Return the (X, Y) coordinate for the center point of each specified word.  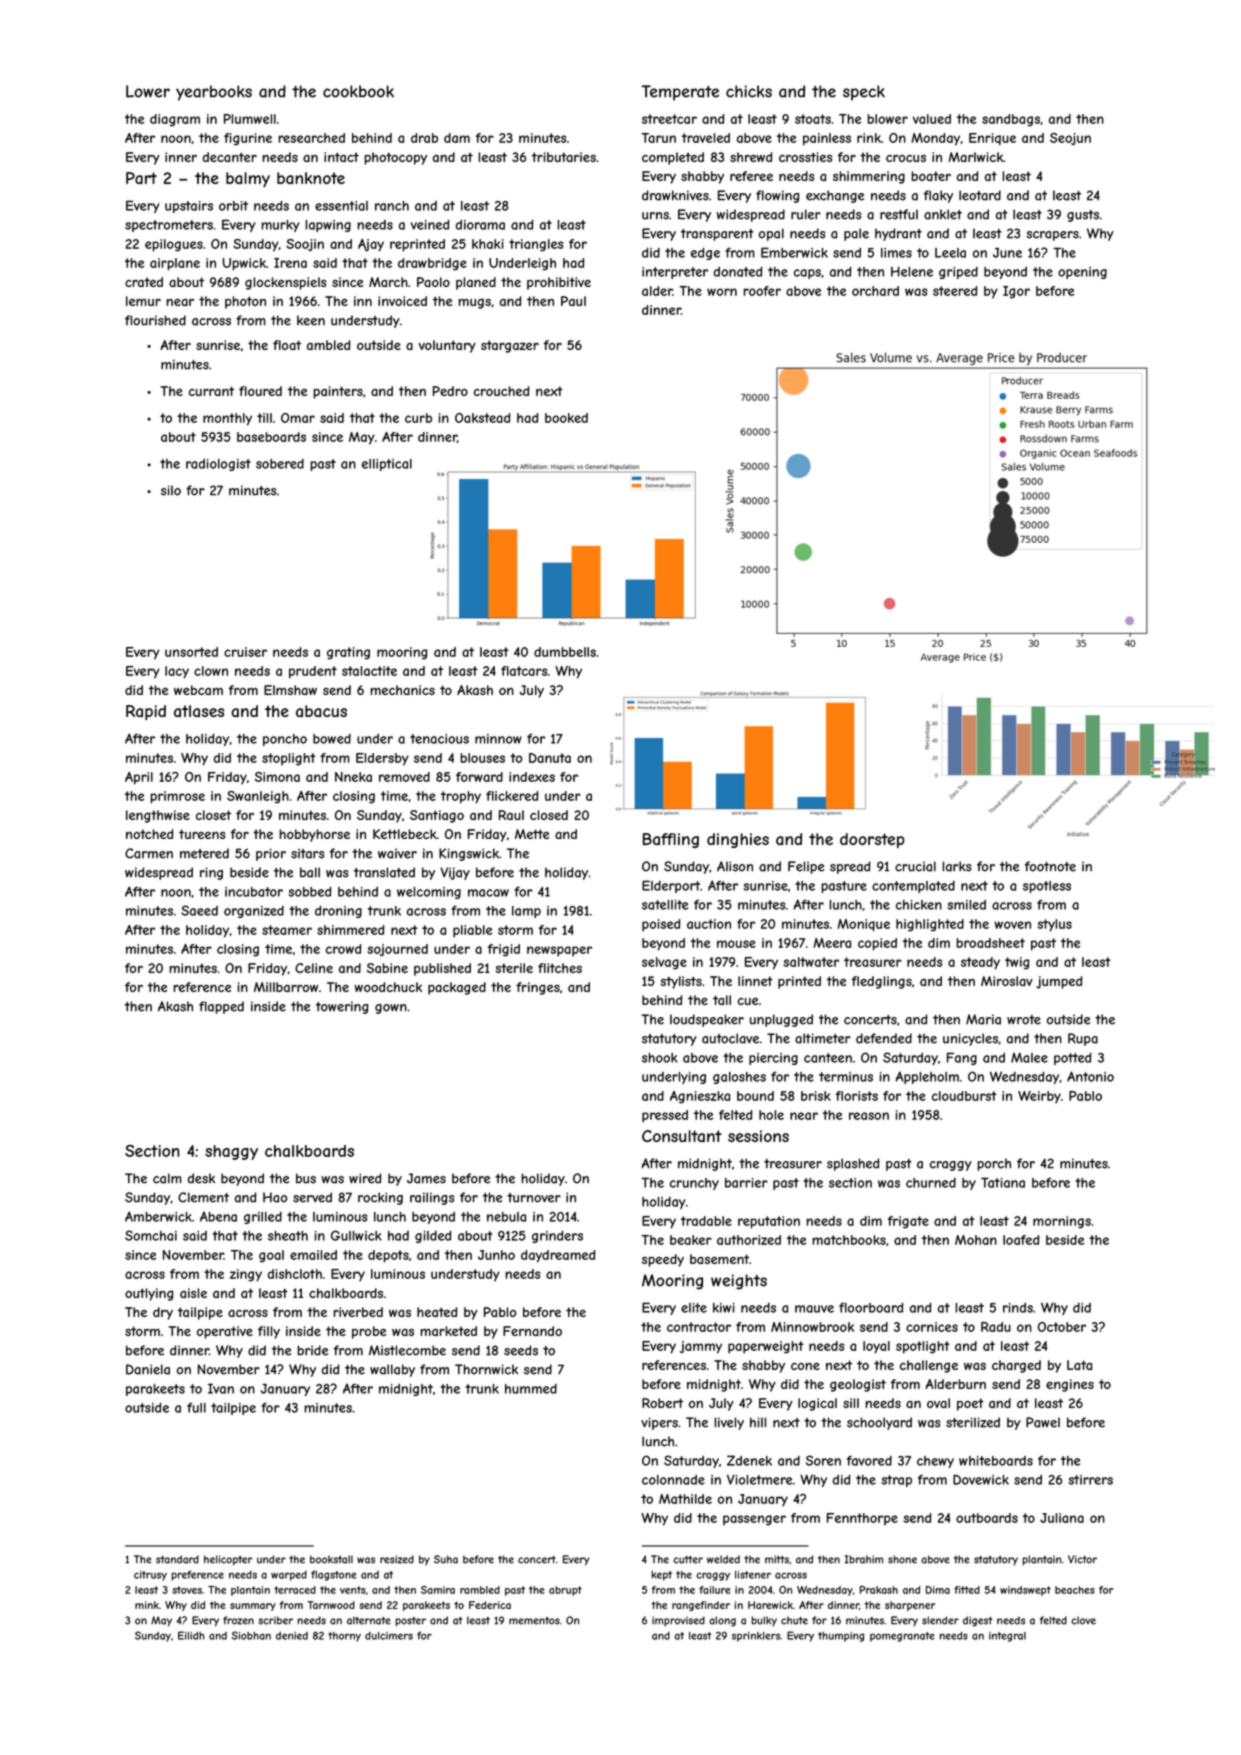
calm (167, 1178)
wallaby (392, 1370)
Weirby (1039, 1097)
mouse (736, 944)
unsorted (191, 652)
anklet (943, 214)
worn (722, 292)
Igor (1016, 292)
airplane (175, 264)
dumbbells (565, 652)
